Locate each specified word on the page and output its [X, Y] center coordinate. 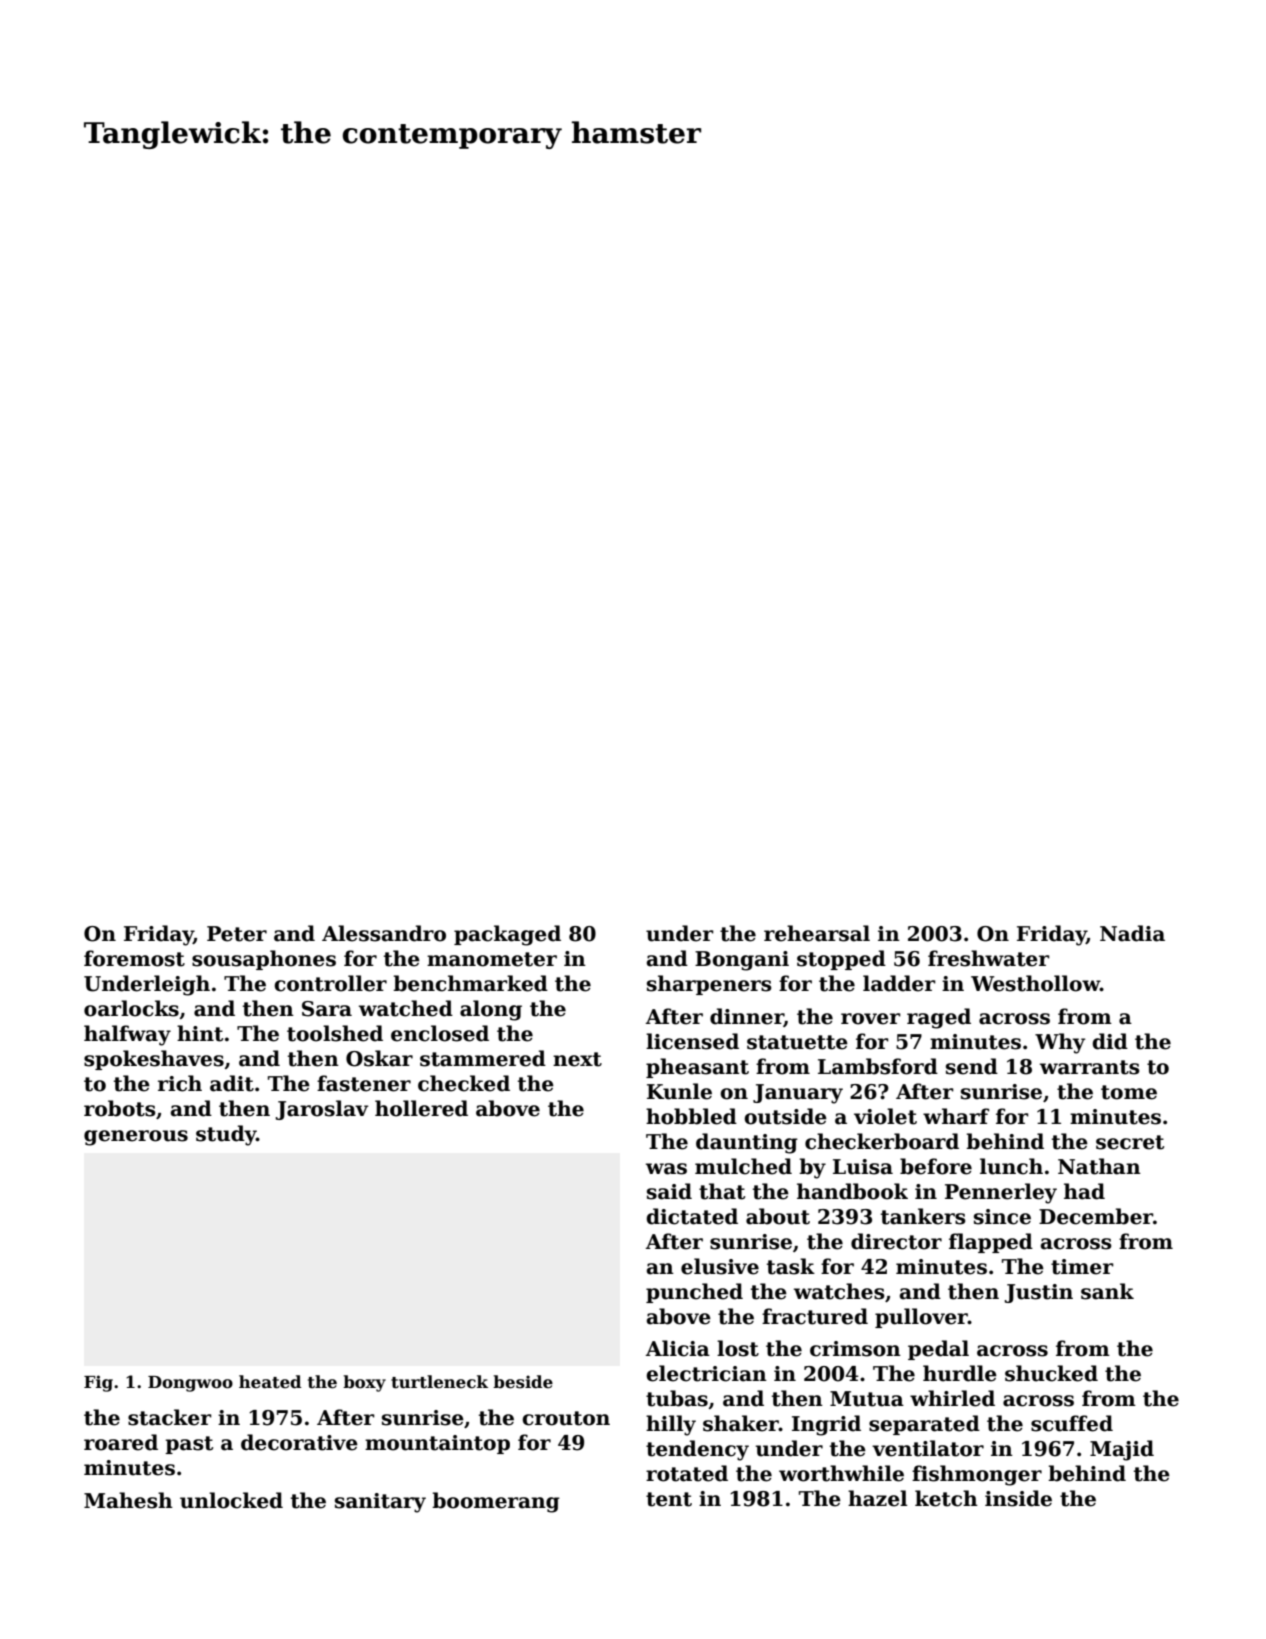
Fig [98, 1383]
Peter [237, 934]
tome [1129, 1092]
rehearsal [817, 933]
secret [1130, 1142]
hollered [421, 1108]
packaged [507, 935]
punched [694, 1293]
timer [1082, 1267]
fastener [364, 1083]
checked [464, 1083]
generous [136, 1138]
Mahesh [128, 1500]
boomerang [496, 1502]
